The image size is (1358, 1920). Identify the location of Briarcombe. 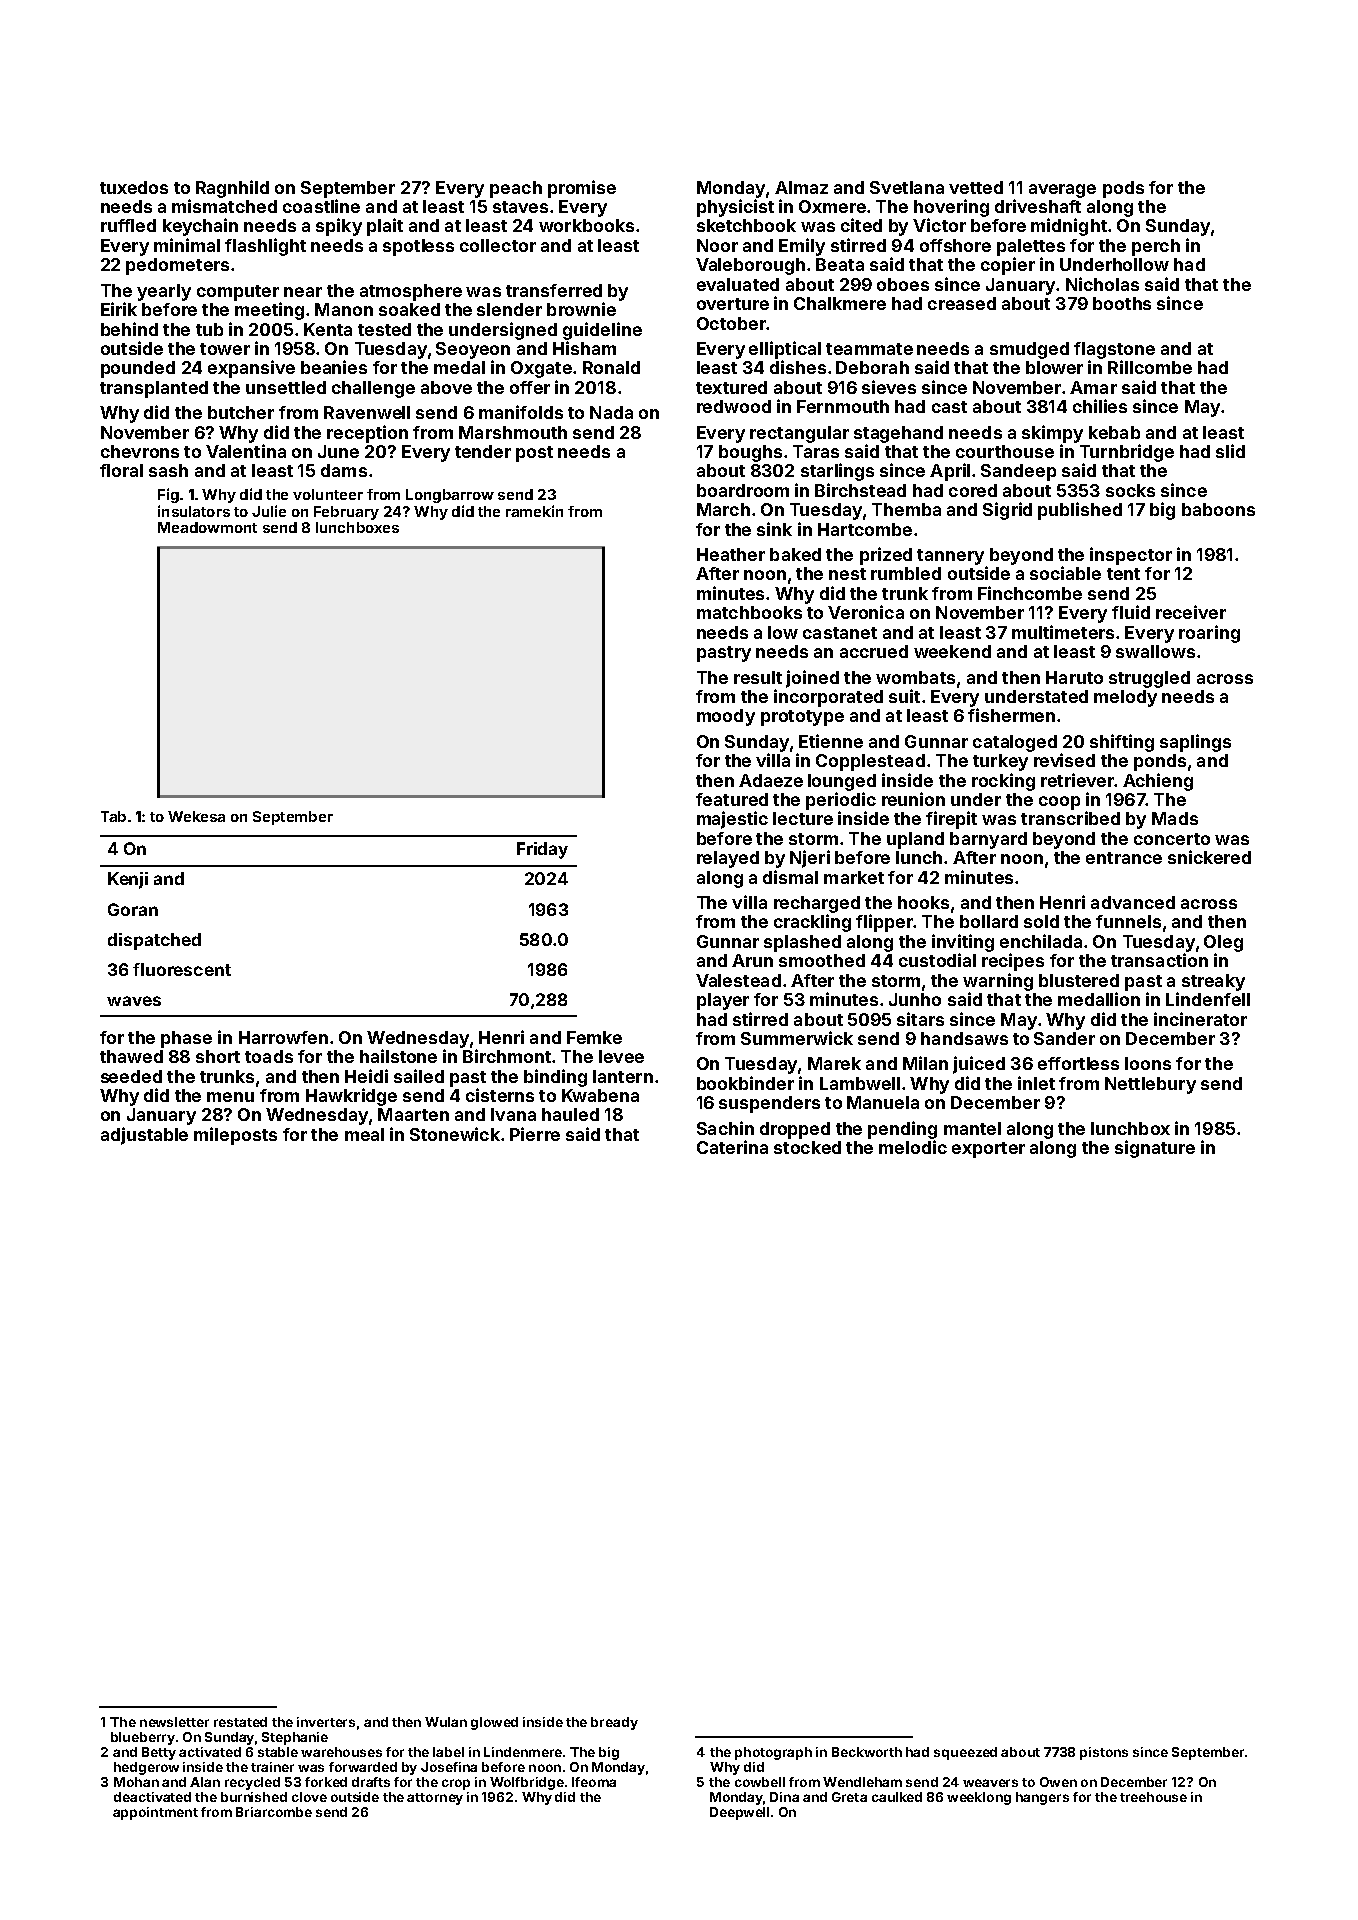
(274, 1812).
